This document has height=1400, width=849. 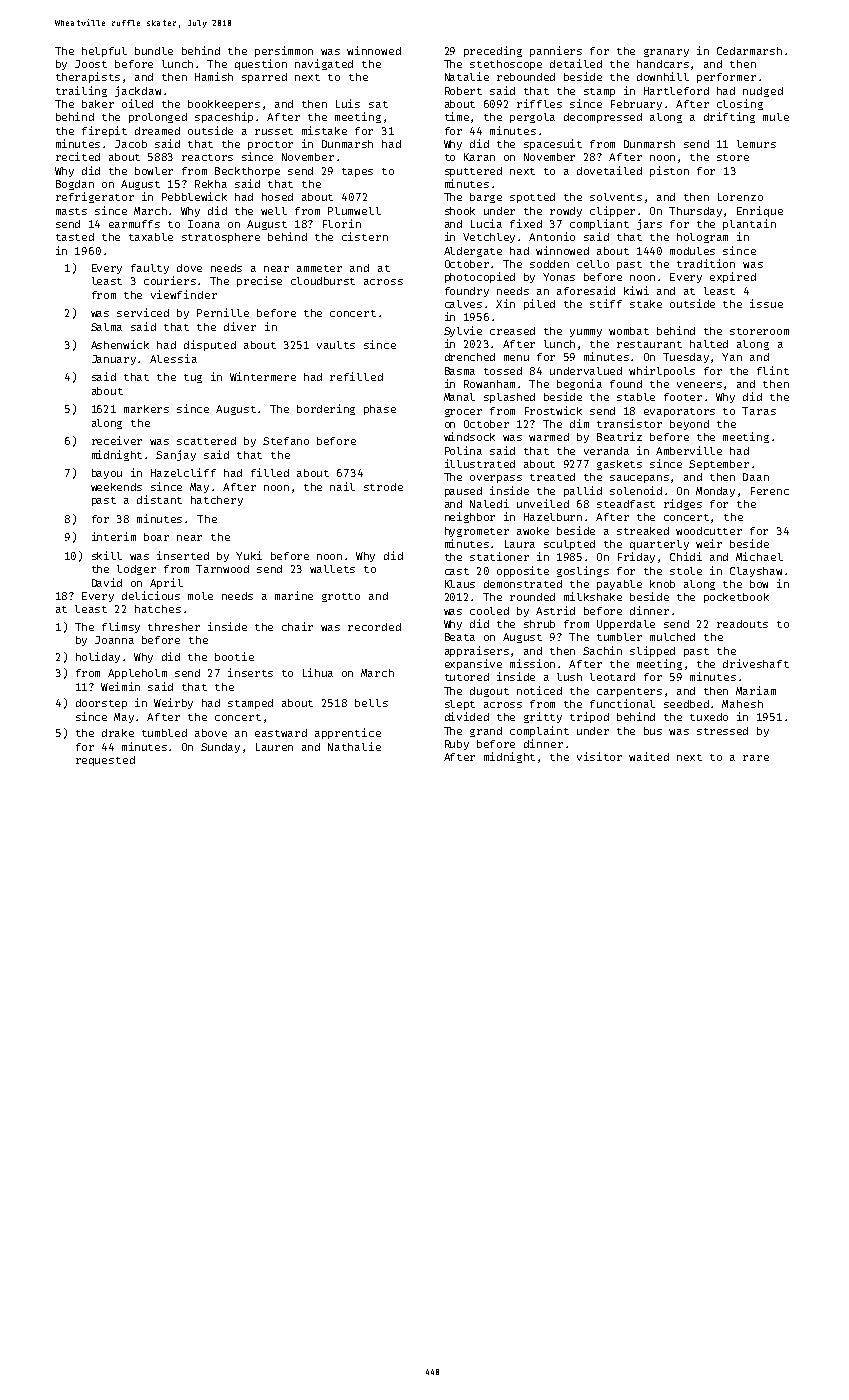 I want to click on panniers, so click(x=556, y=51).
